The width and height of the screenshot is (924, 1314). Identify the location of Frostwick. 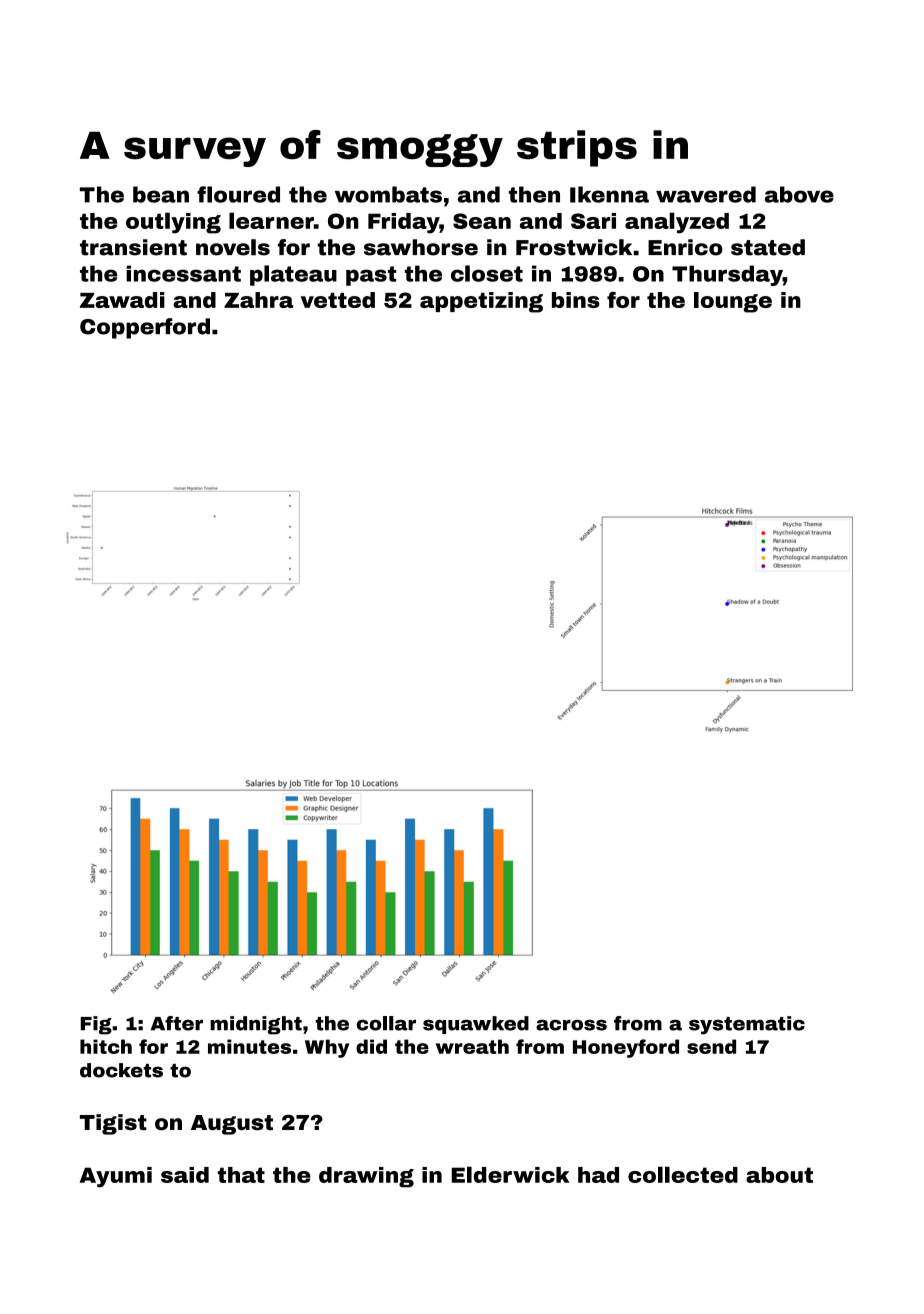
(574, 247).
